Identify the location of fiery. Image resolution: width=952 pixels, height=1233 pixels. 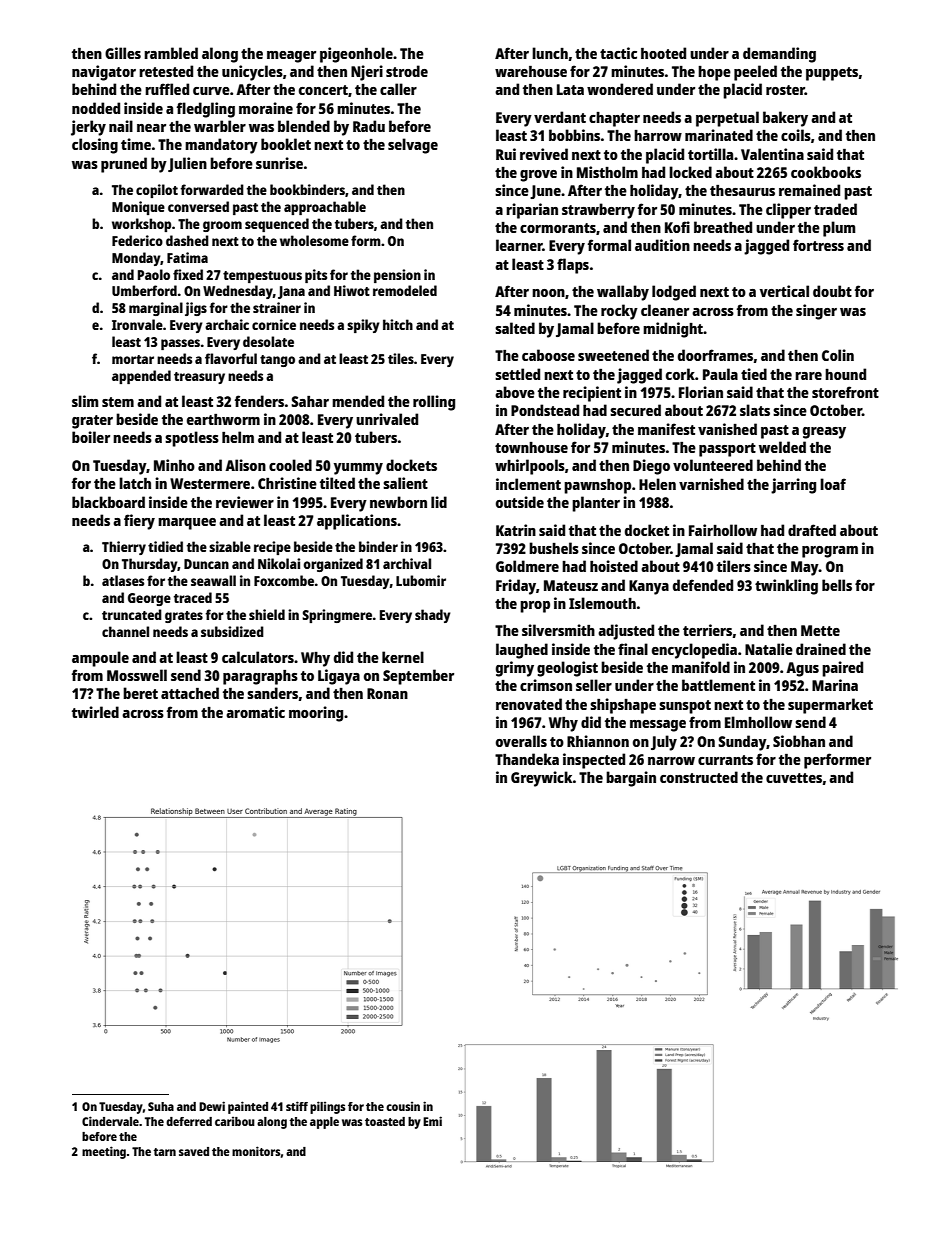
(139, 522).
